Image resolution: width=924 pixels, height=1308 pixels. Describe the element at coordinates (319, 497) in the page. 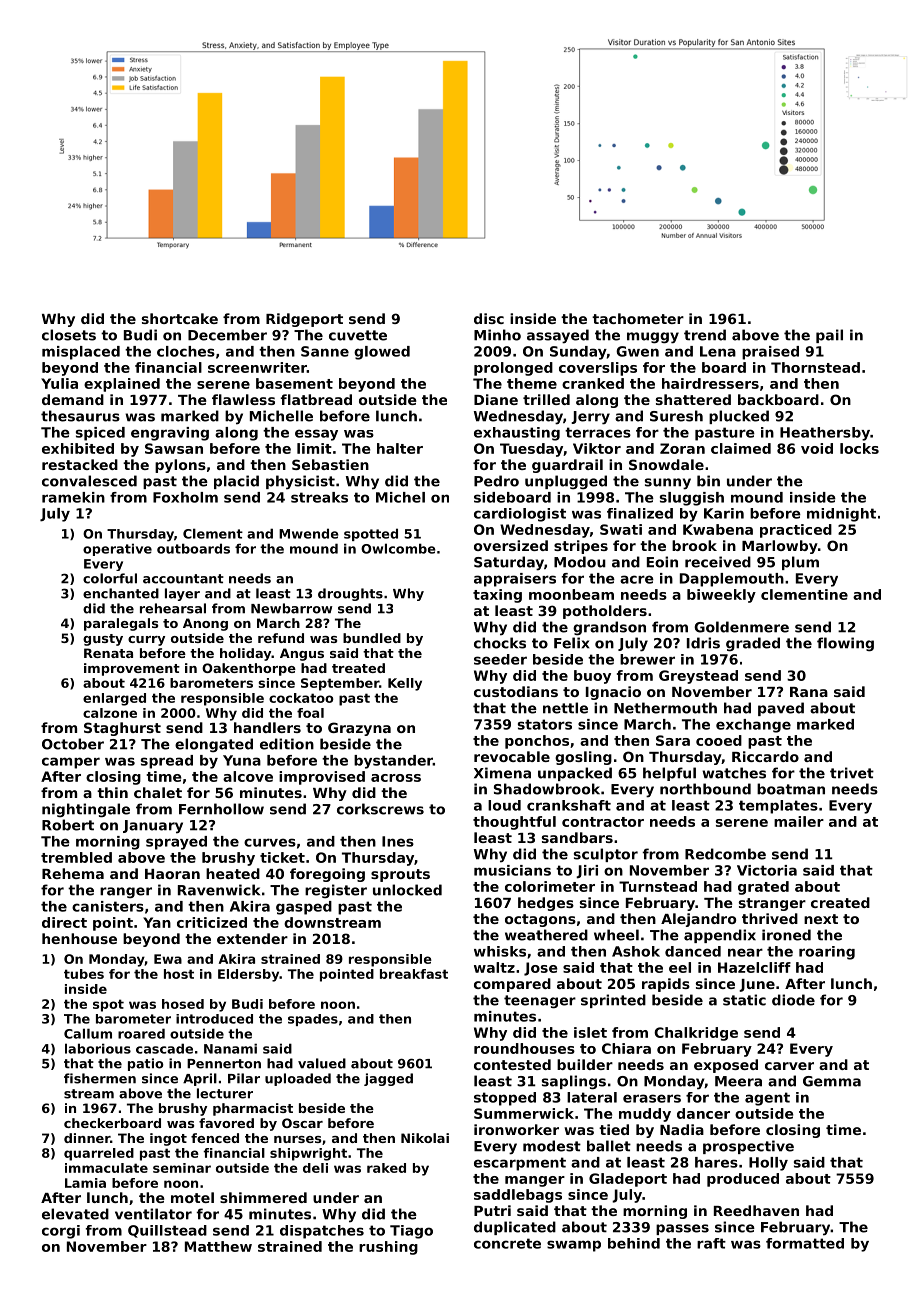

I see `streaks` at that location.
